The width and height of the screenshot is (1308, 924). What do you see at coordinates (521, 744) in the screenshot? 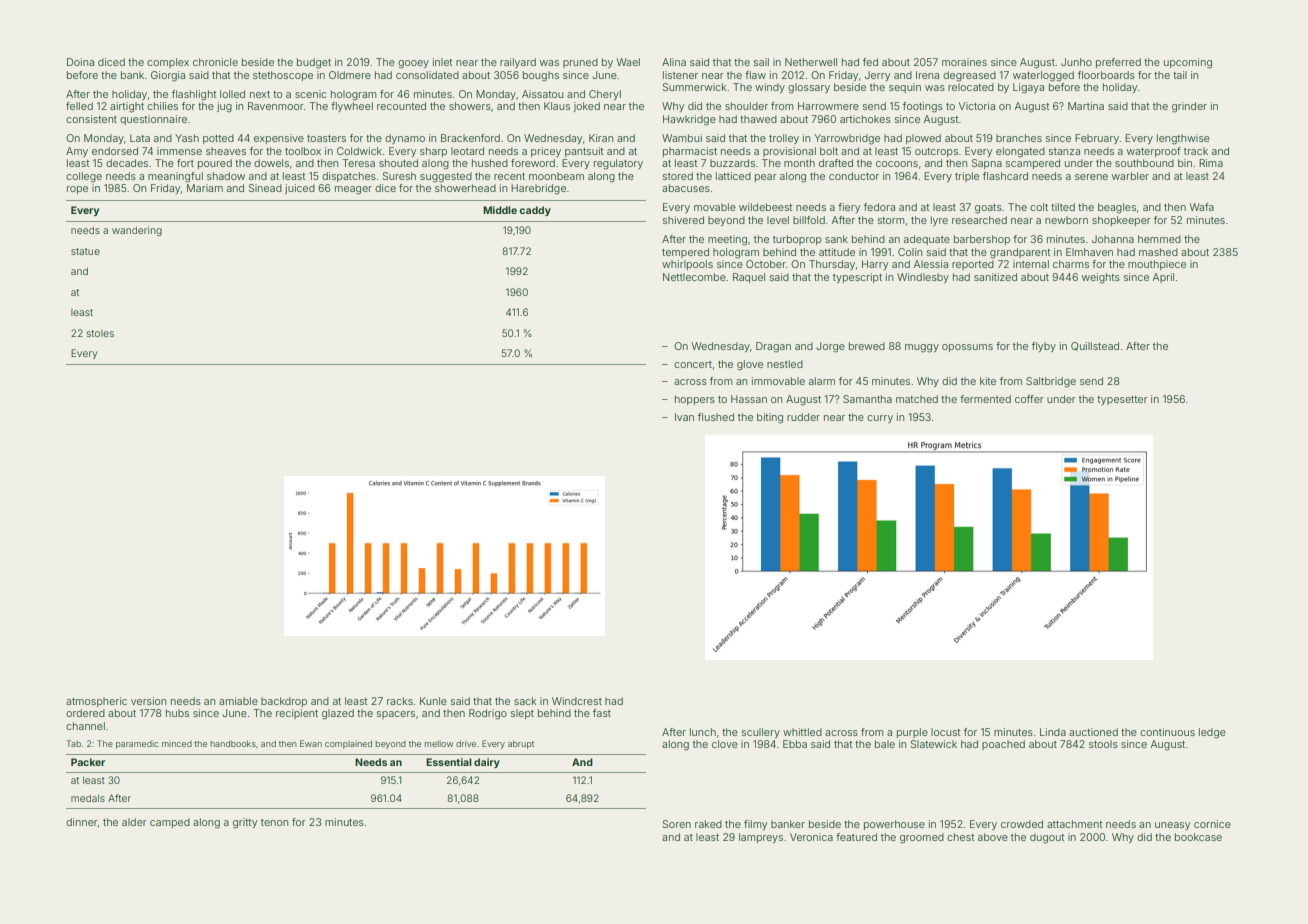
I see `abrupt` at bounding box center [521, 744].
